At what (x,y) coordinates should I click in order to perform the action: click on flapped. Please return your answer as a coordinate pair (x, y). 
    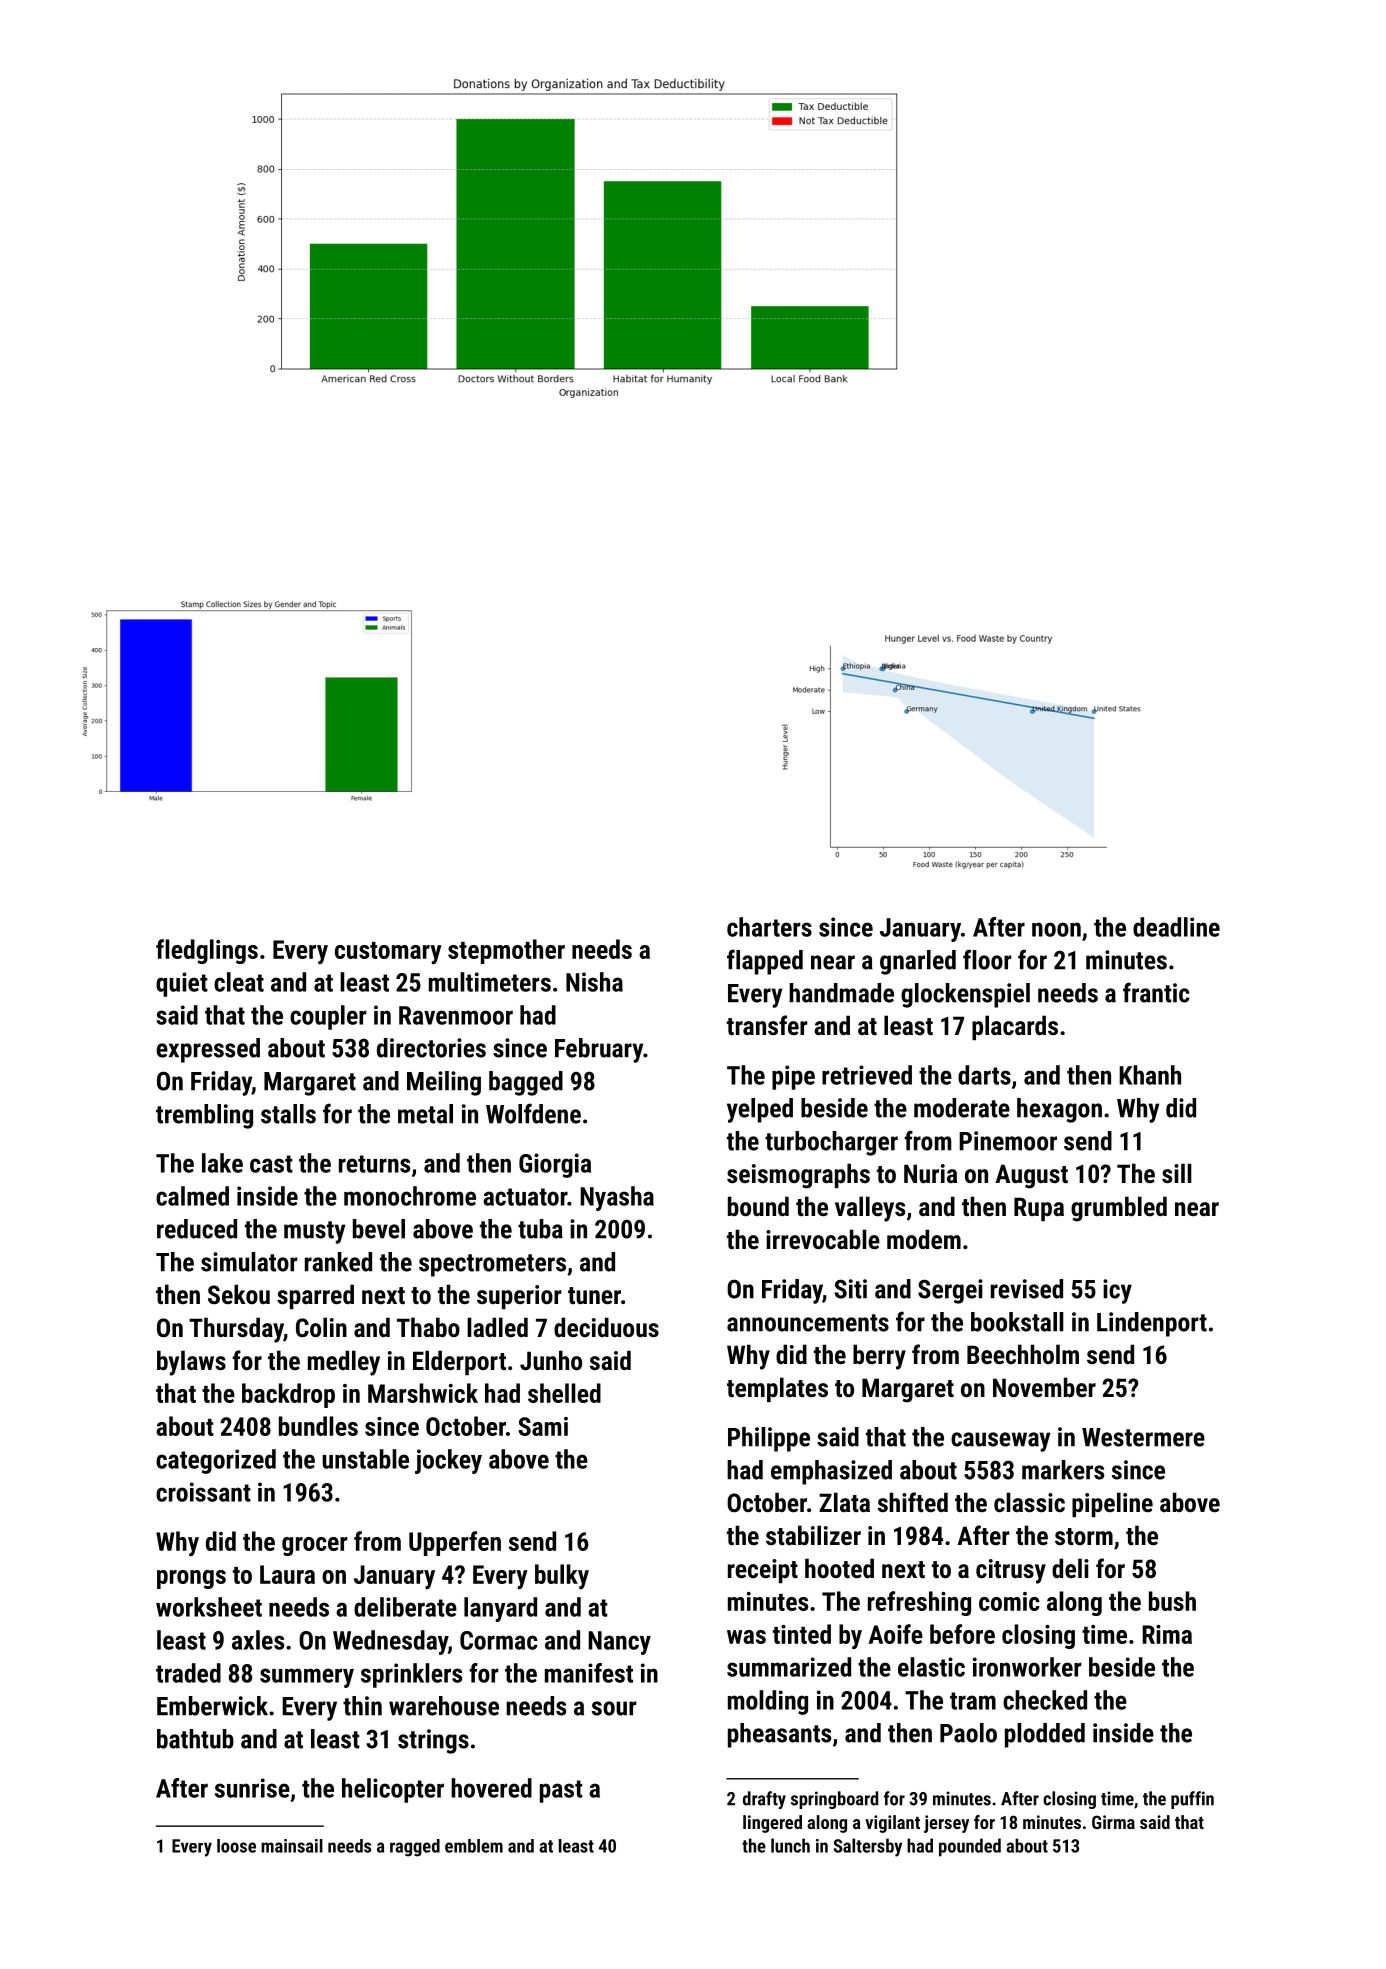
    Looking at the image, I should click on (765, 962).
